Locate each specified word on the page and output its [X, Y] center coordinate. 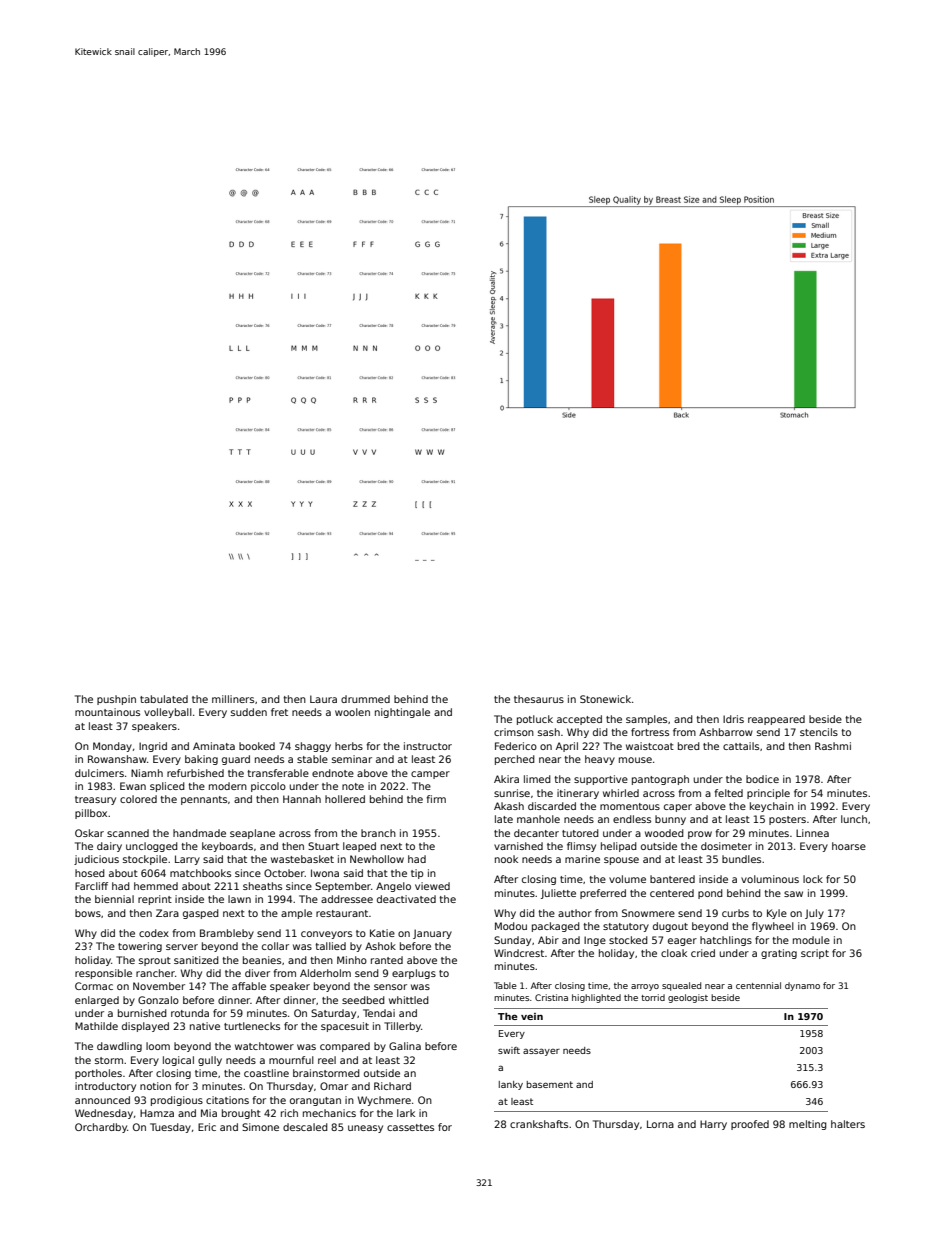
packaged [556, 927]
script [815, 954]
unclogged [152, 847]
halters [848, 1124]
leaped [359, 847]
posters [787, 820]
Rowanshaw [117, 759]
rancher [155, 973]
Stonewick [605, 699]
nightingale [402, 713]
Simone [260, 1127]
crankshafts [539, 1124]
